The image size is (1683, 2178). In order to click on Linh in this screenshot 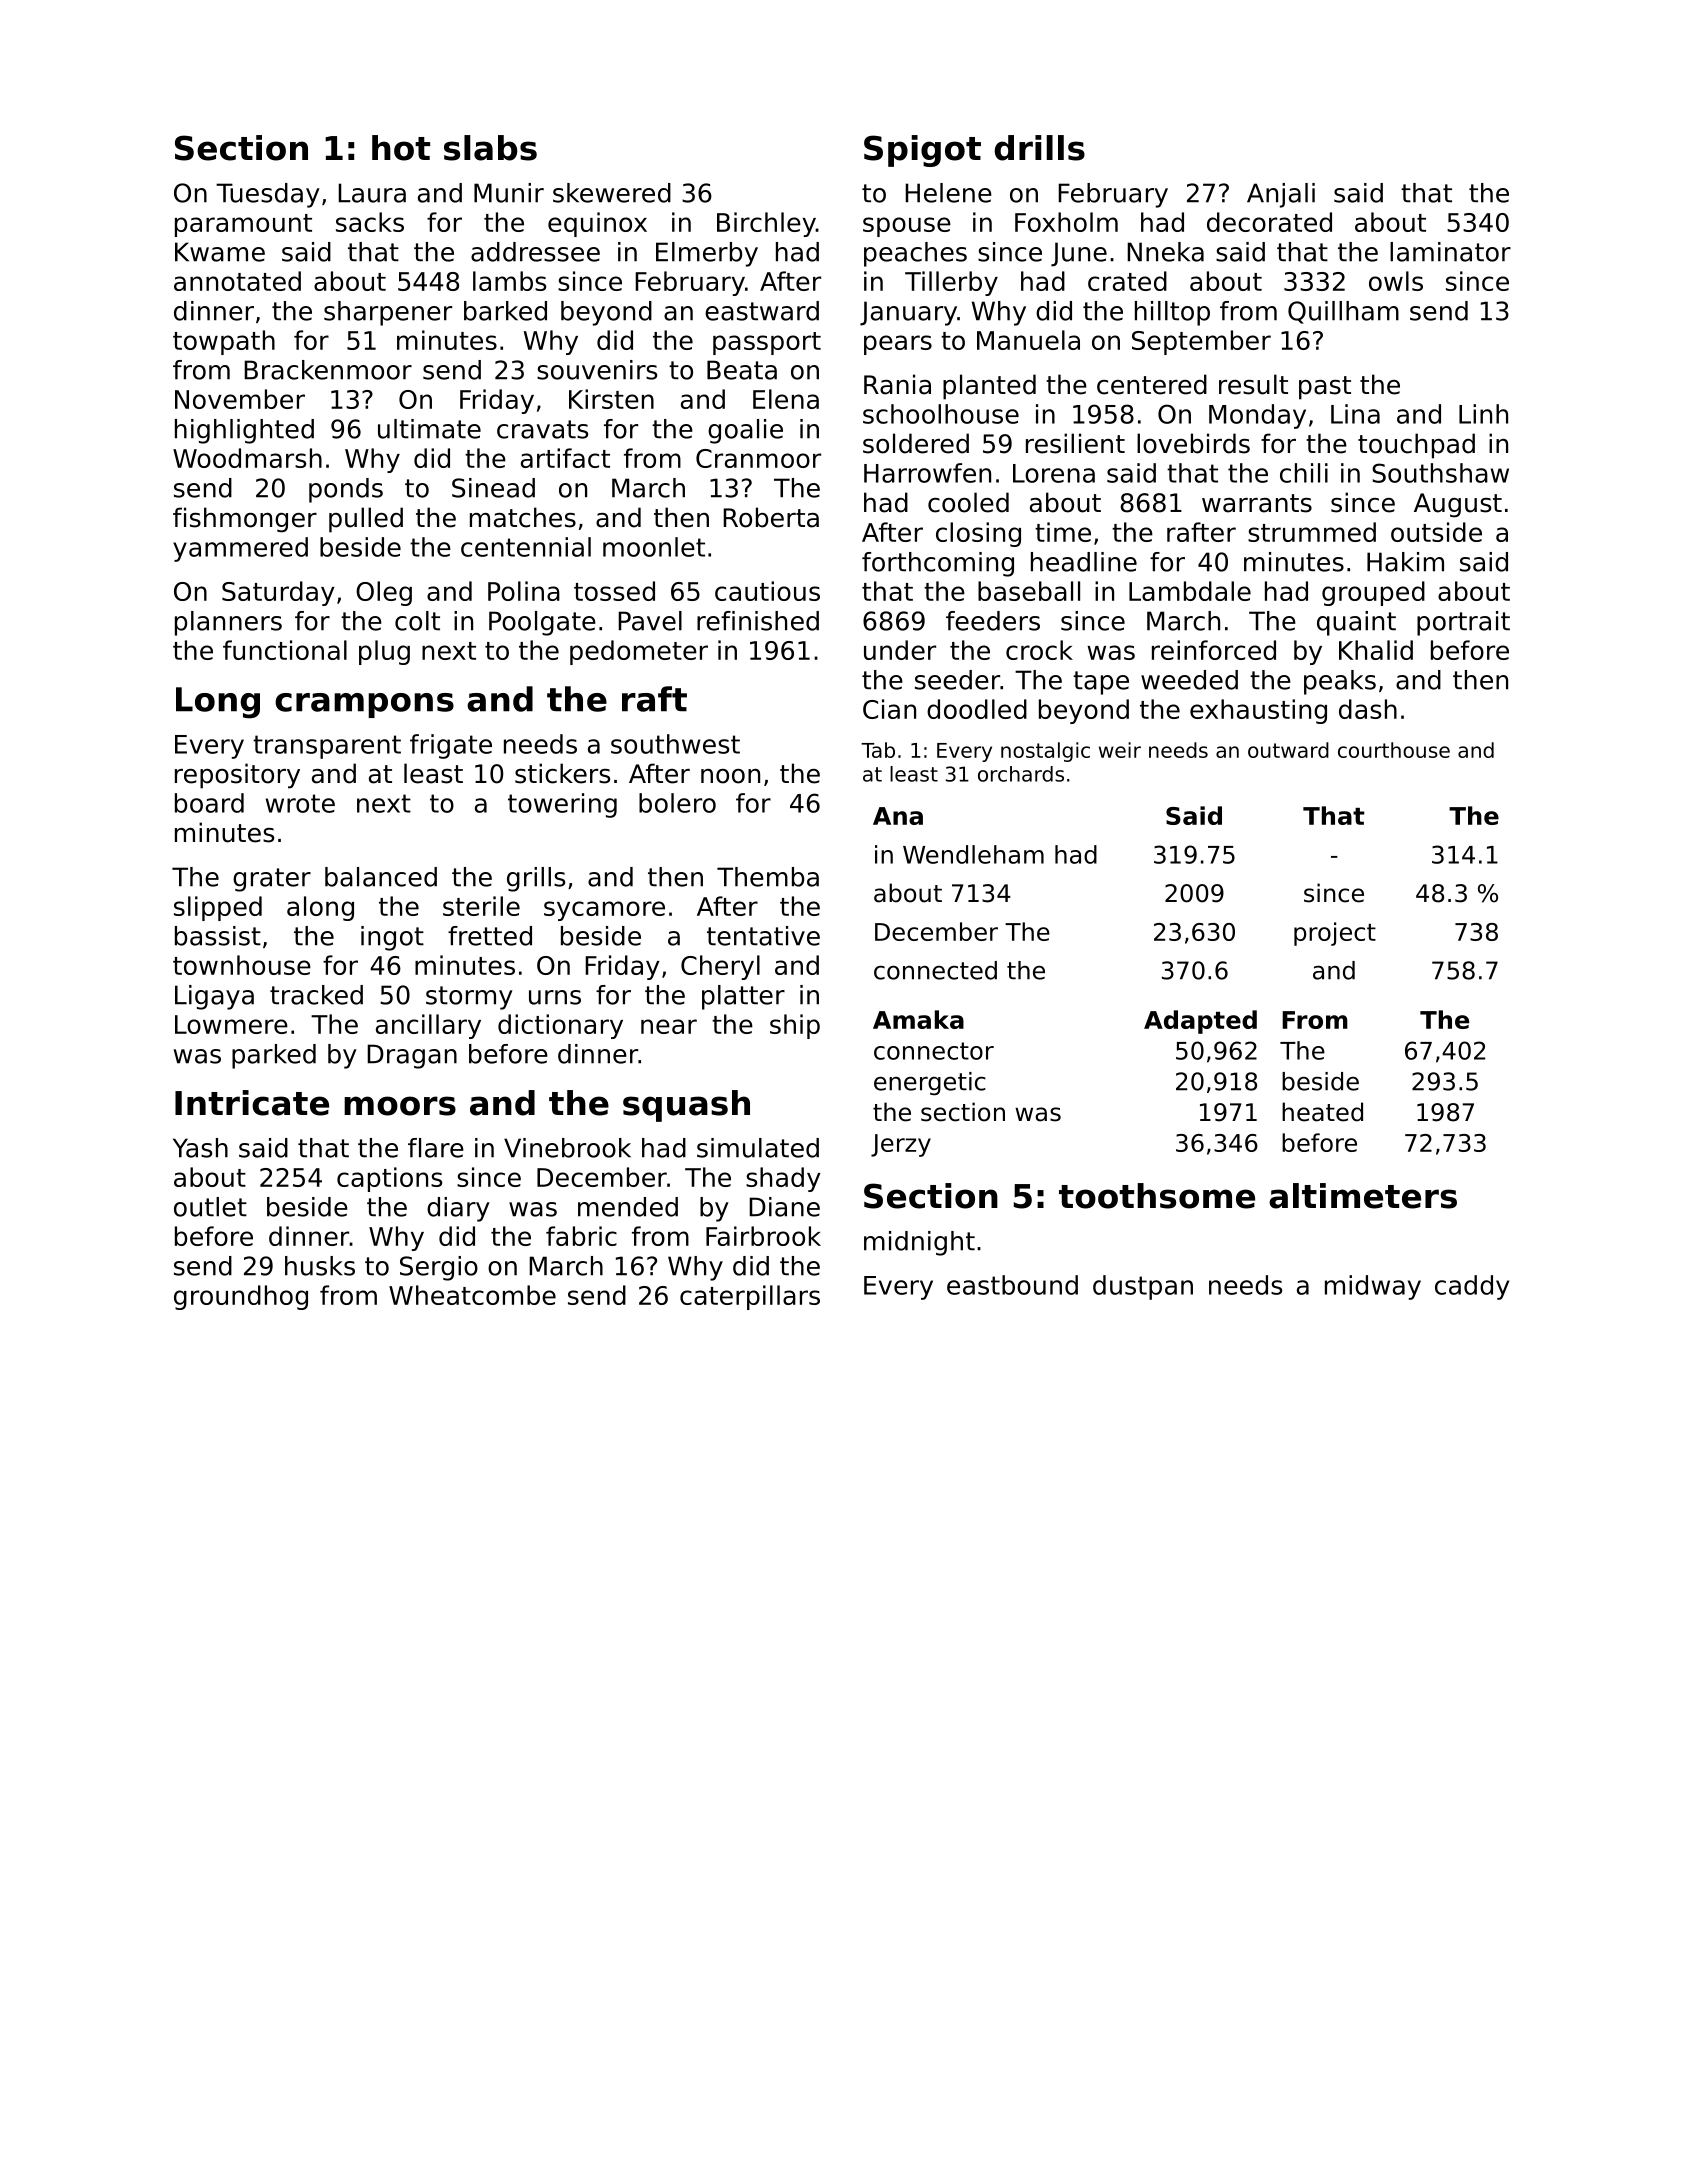, I will do `click(1483, 414)`.
